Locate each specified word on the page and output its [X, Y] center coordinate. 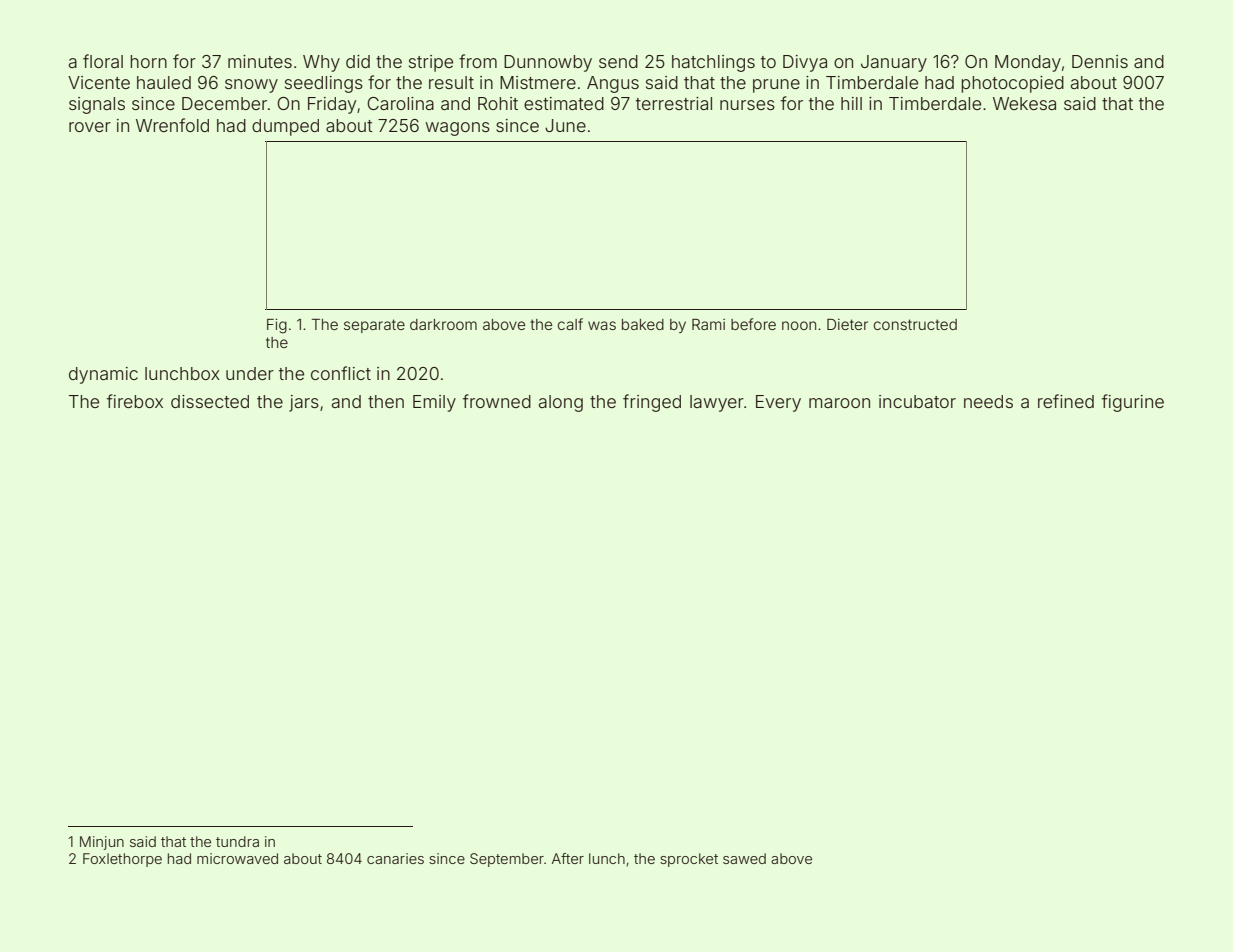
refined [1066, 401]
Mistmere [538, 82]
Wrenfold [172, 125]
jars [304, 403]
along [561, 403]
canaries [395, 858]
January [894, 63]
